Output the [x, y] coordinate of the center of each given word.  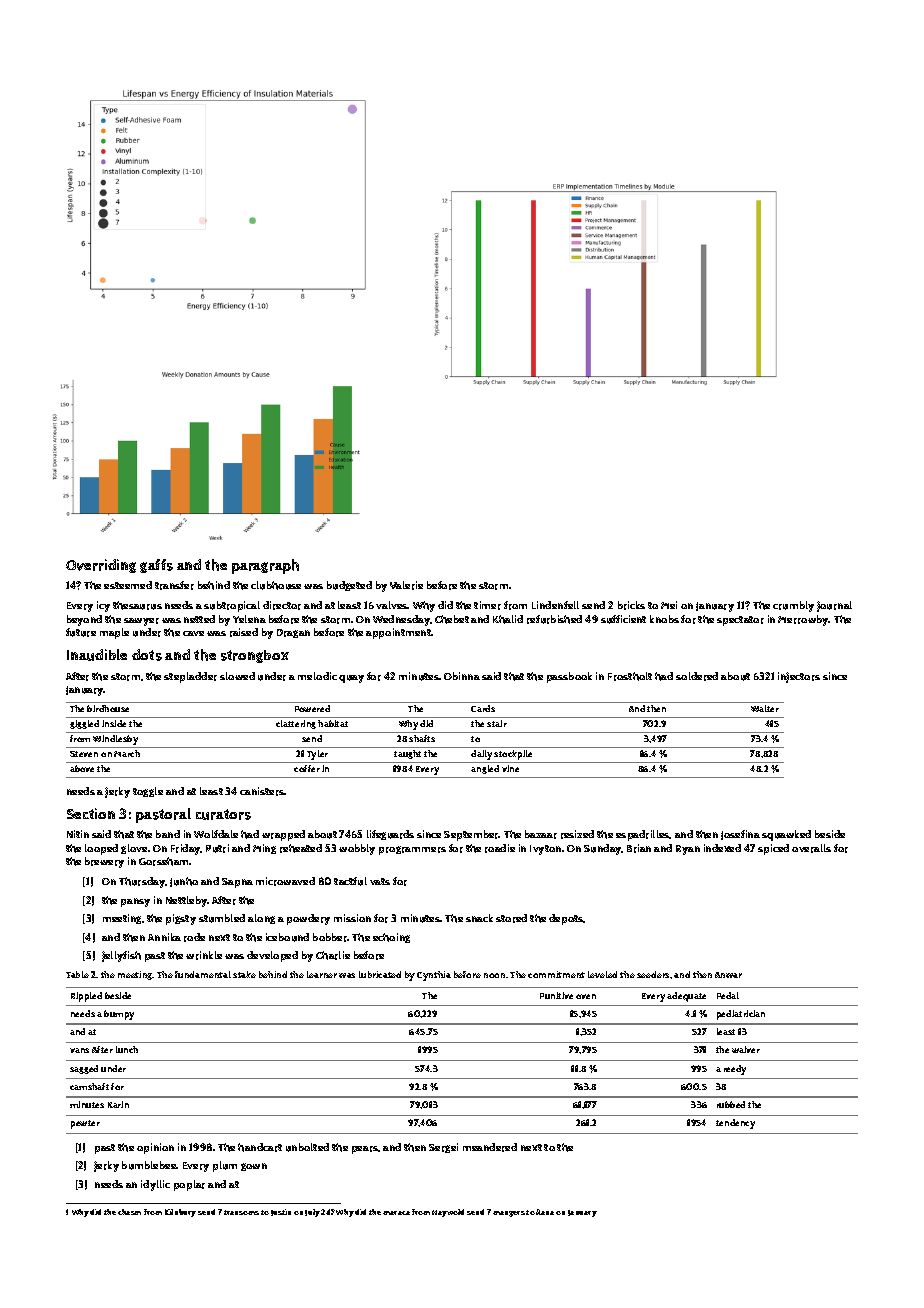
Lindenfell [555, 605]
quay [351, 679]
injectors [799, 677]
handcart [260, 1147]
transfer [174, 585]
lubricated [380, 974]
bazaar [541, 834]
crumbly [793, 606]
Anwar [728, 975]
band [168, 834]
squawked [786, 835]
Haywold [448, 1213]
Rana [545, 1212]
